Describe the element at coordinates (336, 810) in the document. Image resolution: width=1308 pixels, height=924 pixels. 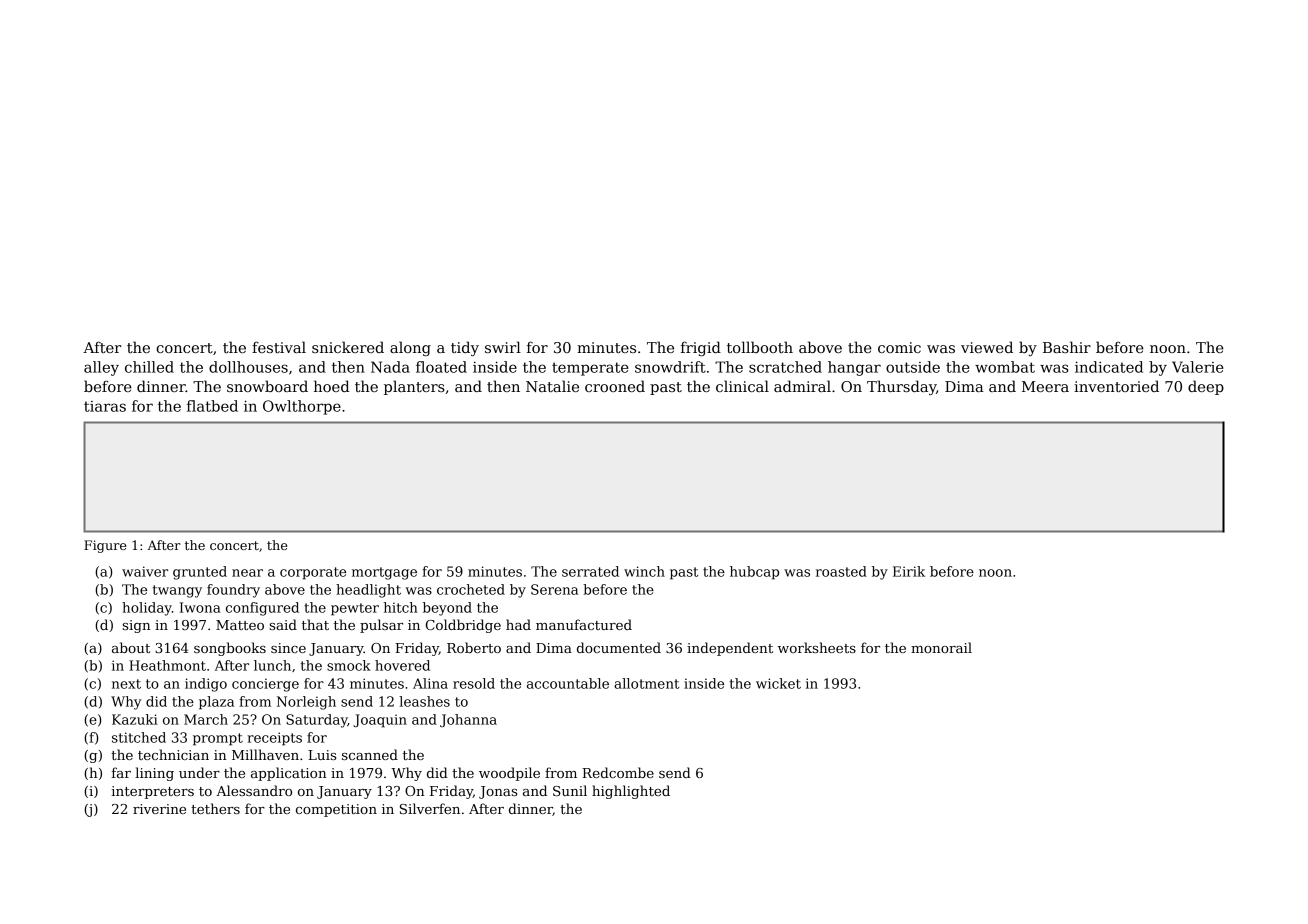
I see `competition` at that location.
